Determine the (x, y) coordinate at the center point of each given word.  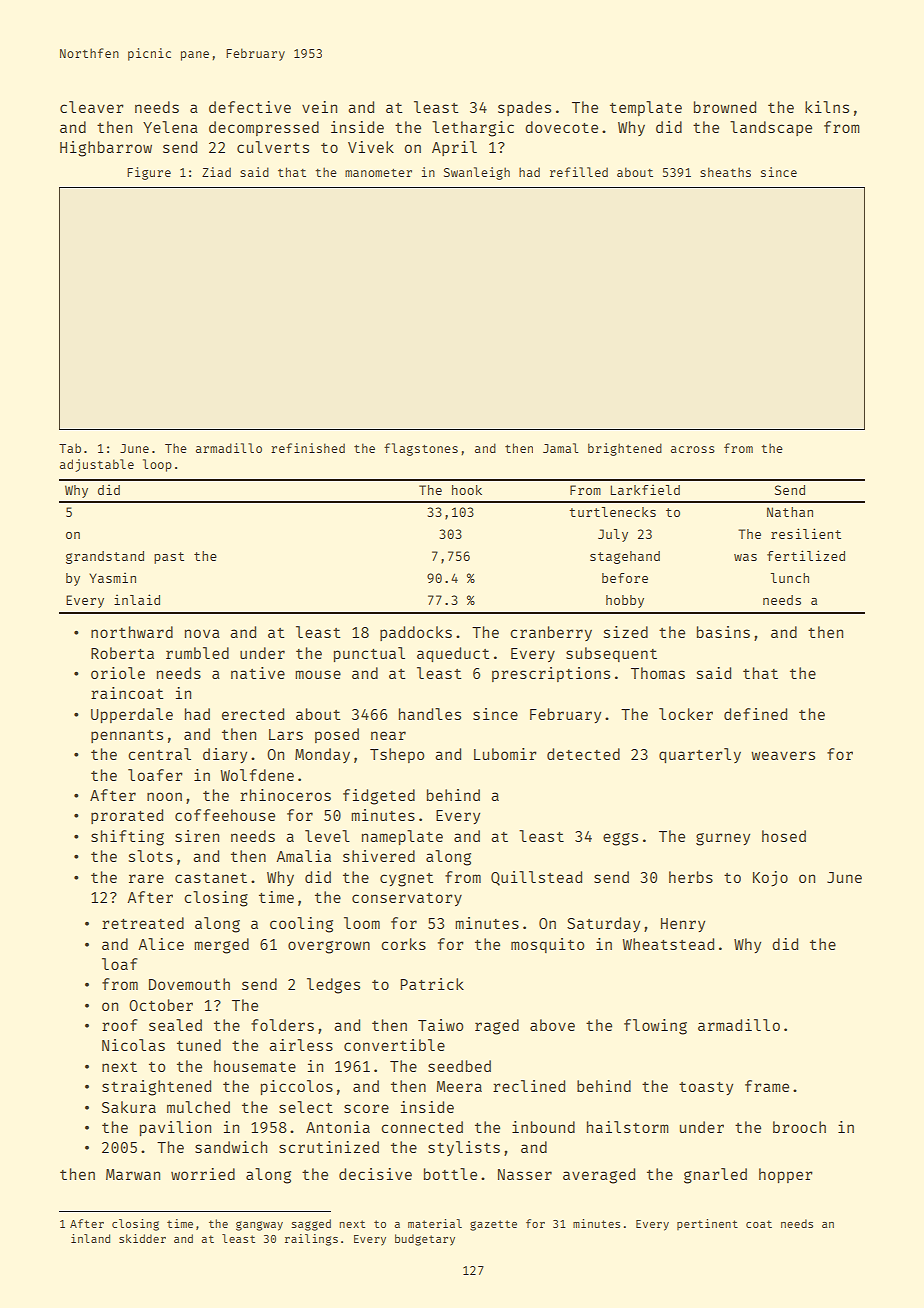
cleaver (92, 107)
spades (524, 108)
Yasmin (112, 577)
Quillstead (536, 878)
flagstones (421, 449)
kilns (827, 107)
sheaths (725, 172)
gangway (259, 1226)
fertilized (806, 555)
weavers (783, 755)
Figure (149, 173)
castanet (211, 878)
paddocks (416, 633)
